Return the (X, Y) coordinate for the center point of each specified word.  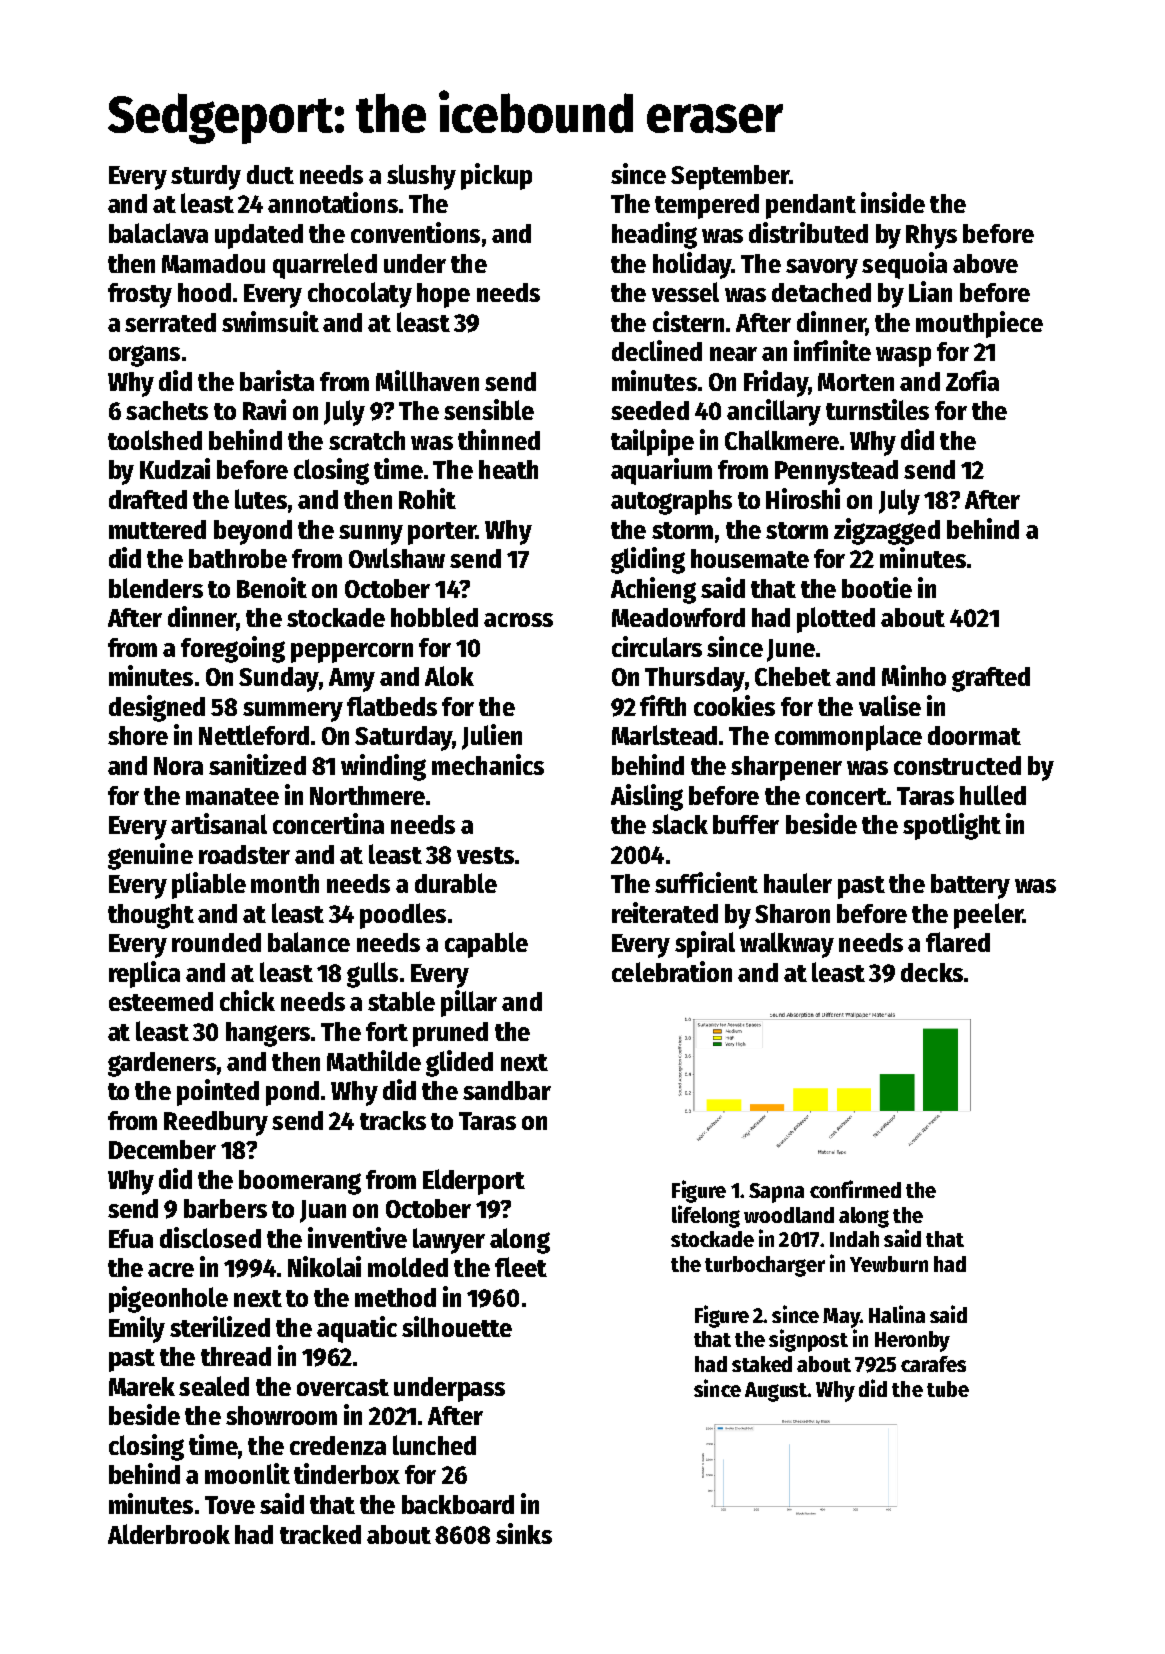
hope (443, 295)
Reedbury (216, 1123)
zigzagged (887, 531)
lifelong (706, 1216)
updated (259, 236)
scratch (367, 440)
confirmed (855, 1189)
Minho (914, 675)
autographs (671, 502)
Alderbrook (169, 1534)
